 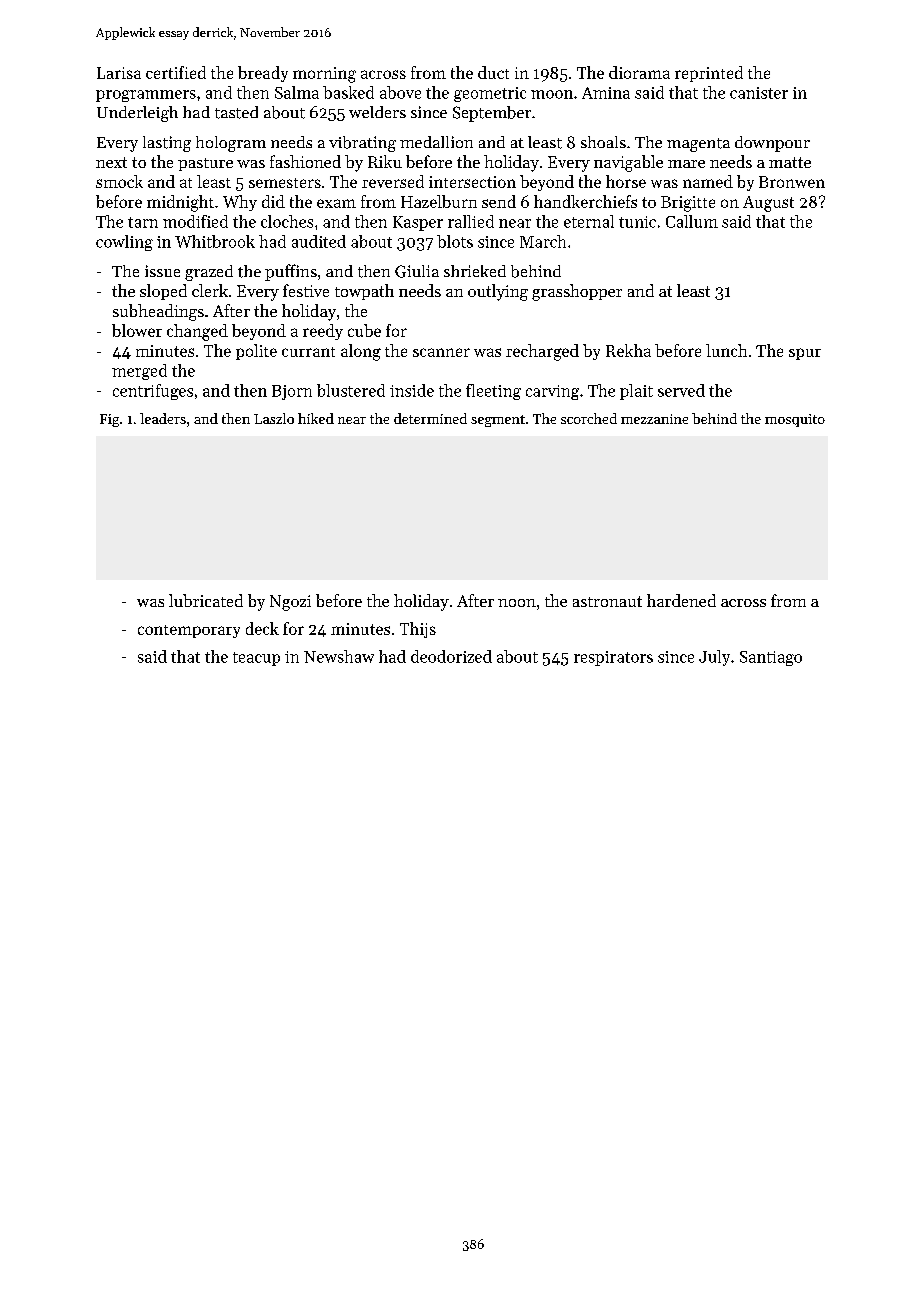 What do you see at coordinates (795, 420) in the screenshot?
I see `mosquito` at bounding box center [795, 420].
